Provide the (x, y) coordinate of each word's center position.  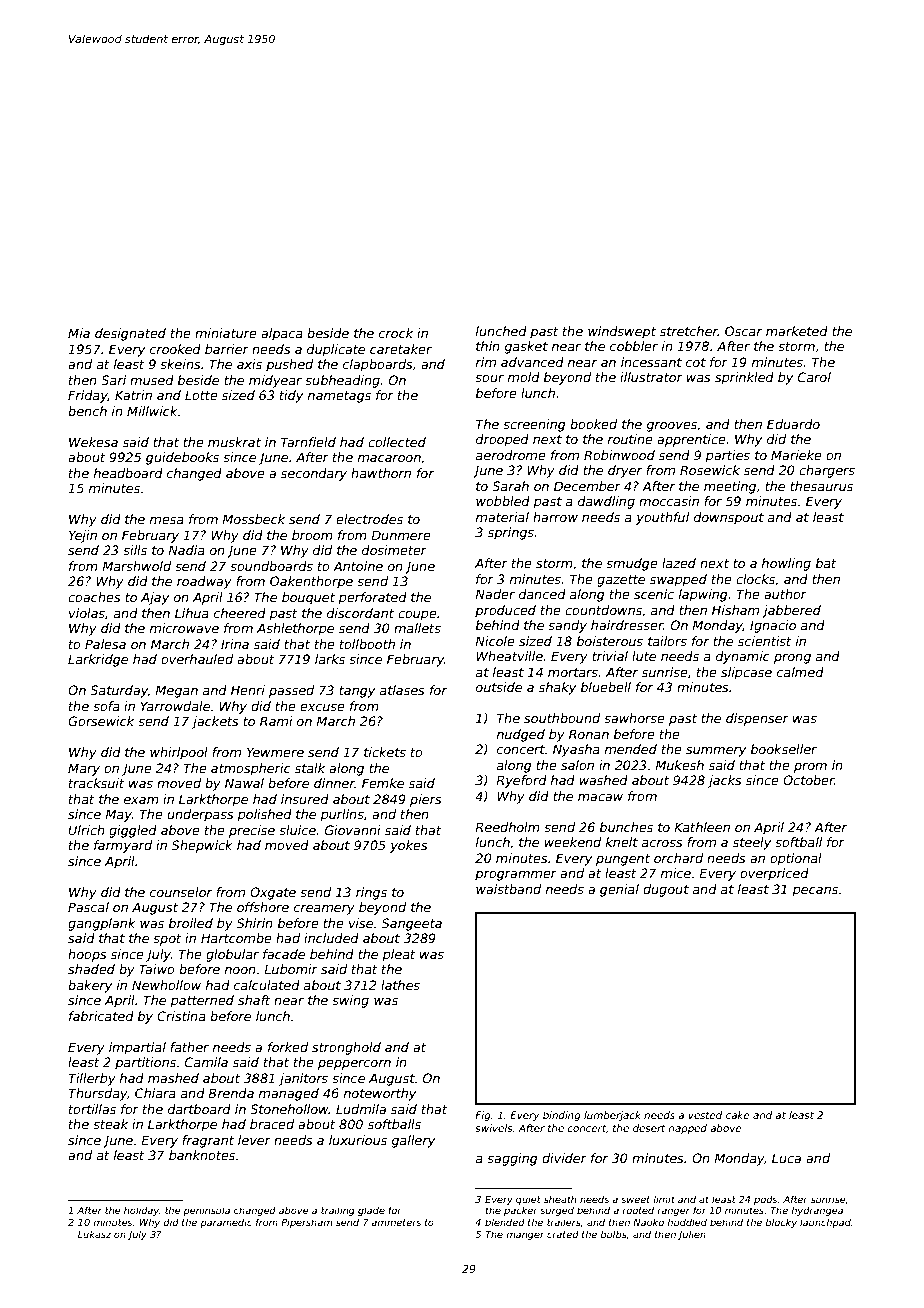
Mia (79, 333)
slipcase (746, 673)
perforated (373, 598)
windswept (622, 332)
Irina (235, 644)
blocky (781, 1223)
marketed (797, 331)
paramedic (226, 1223)
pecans (815, 892)
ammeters (396, 1222)
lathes (400, 985)
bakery (90, 986)
